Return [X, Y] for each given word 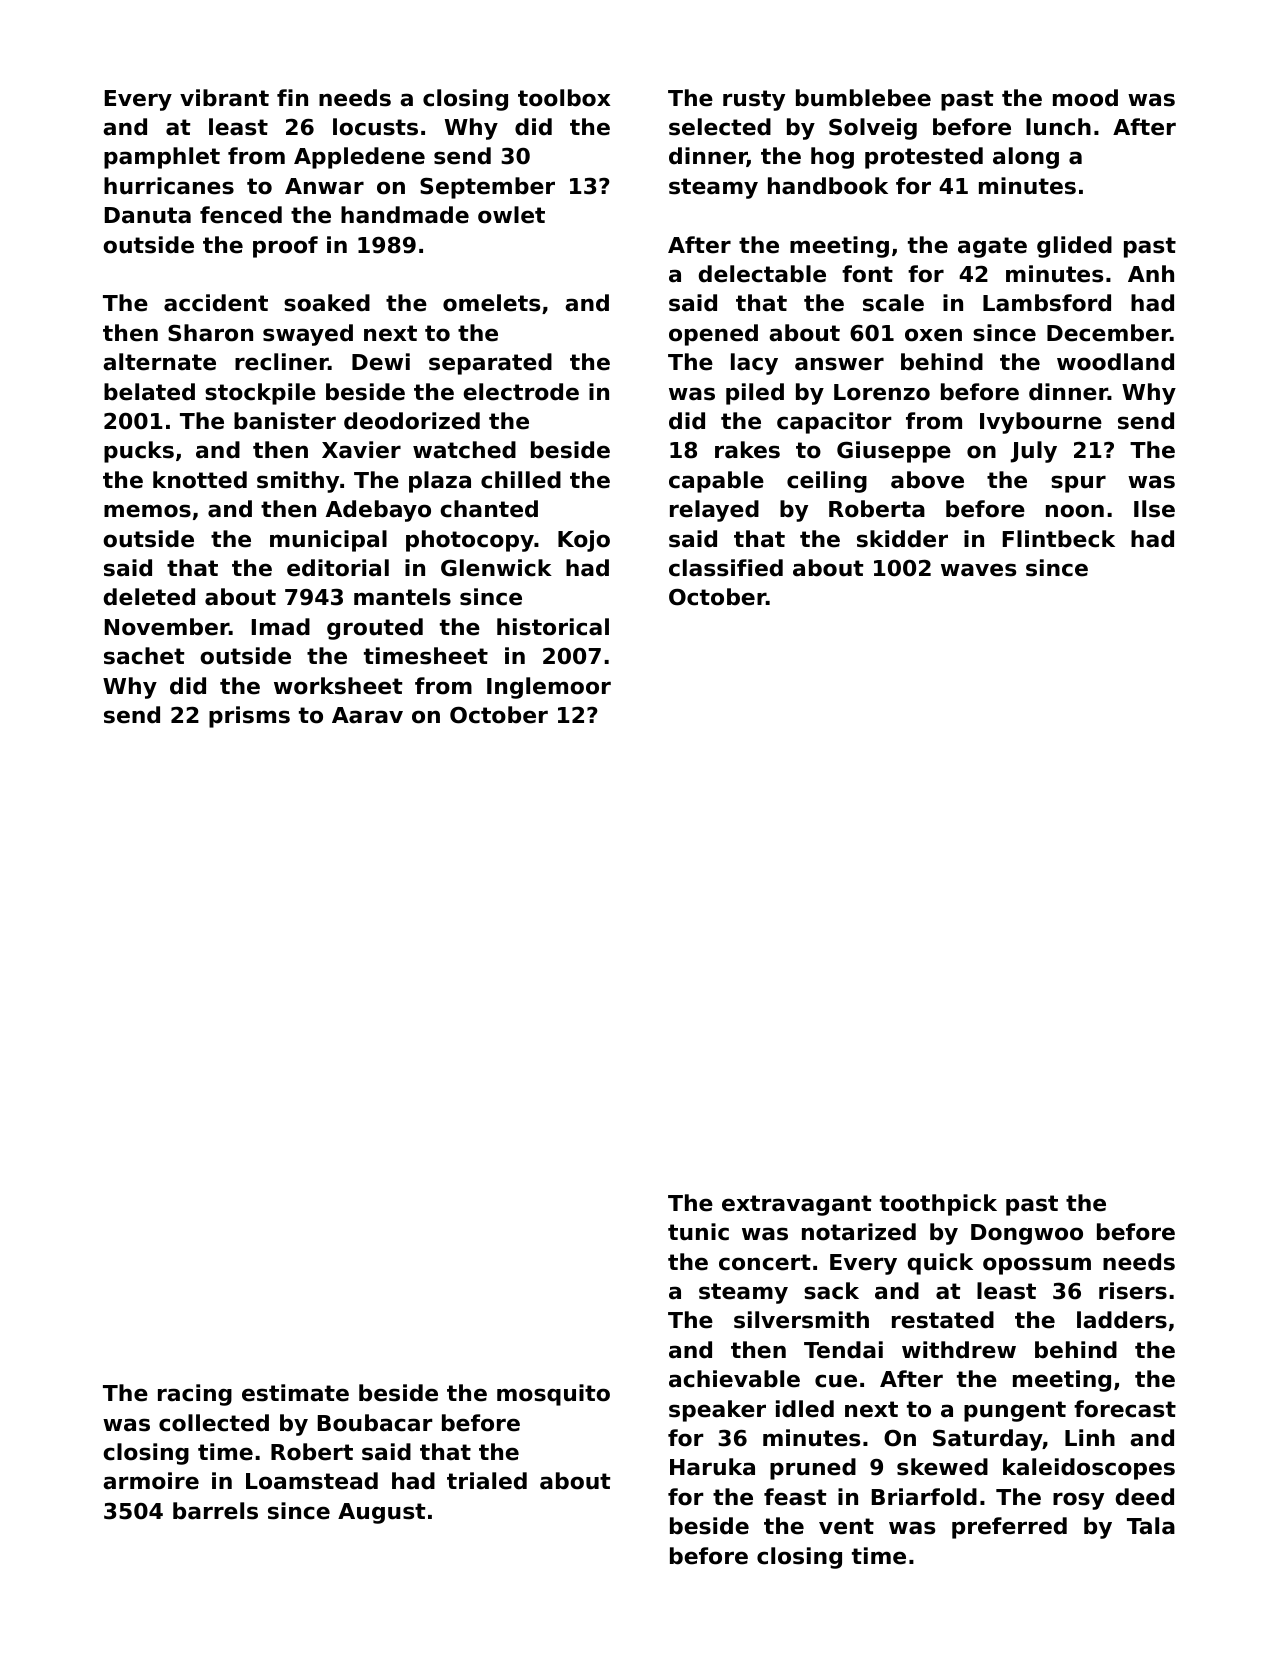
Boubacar [375, 1423]
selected [720, 127]
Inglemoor [549, 688]
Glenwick [496, 568]
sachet [144, 656]
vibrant [224, 98]
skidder [902, 539]
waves [978, 570]
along [1026, 158]
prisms [249, 717]
